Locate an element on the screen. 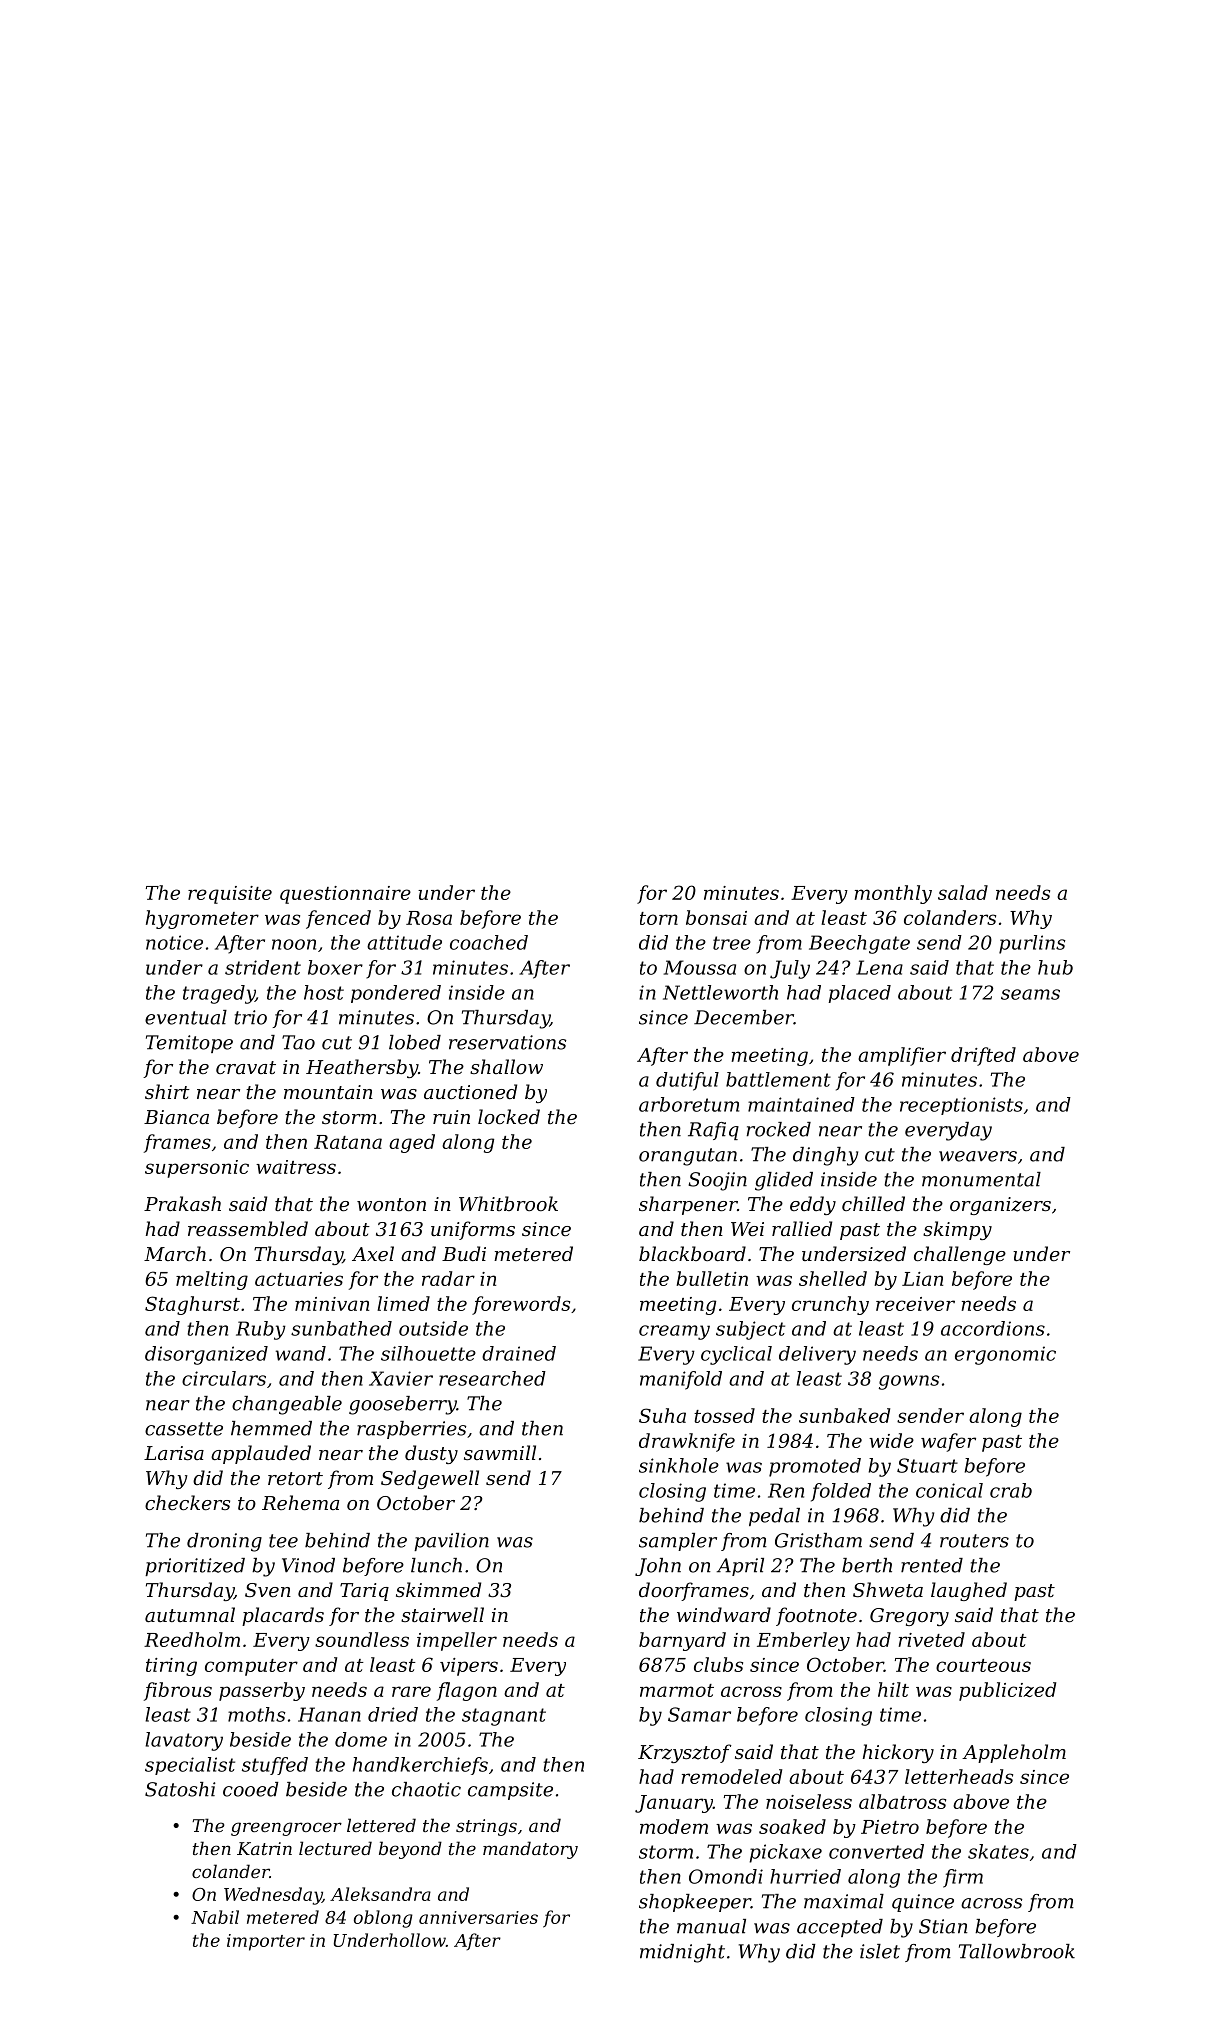 The width and height of the screenshot is (1225, 2017). purlins is located at coordinates (1032, 944).
